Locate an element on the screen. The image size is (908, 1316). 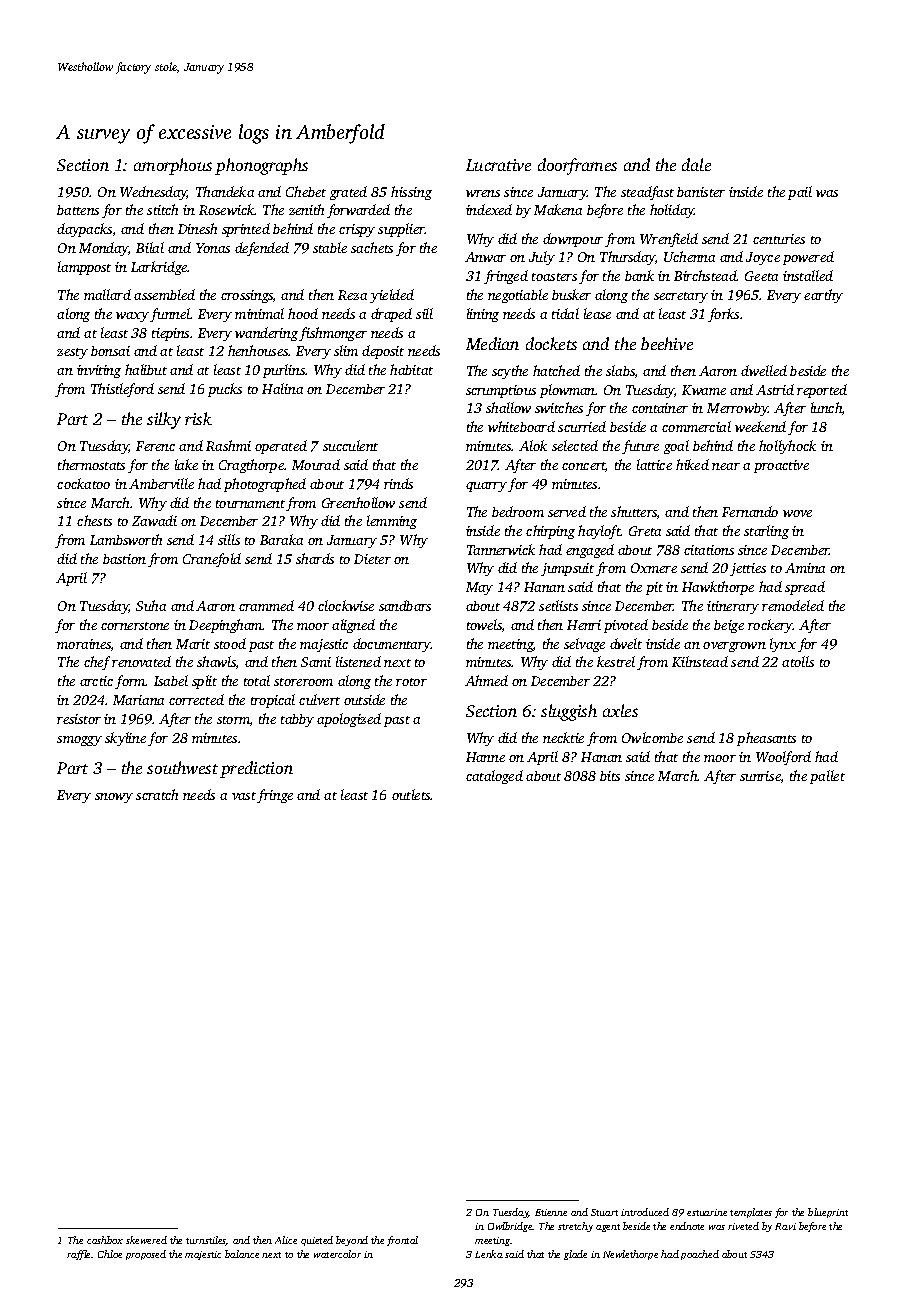
turnstiles is located at coordinates (206, 1241).
